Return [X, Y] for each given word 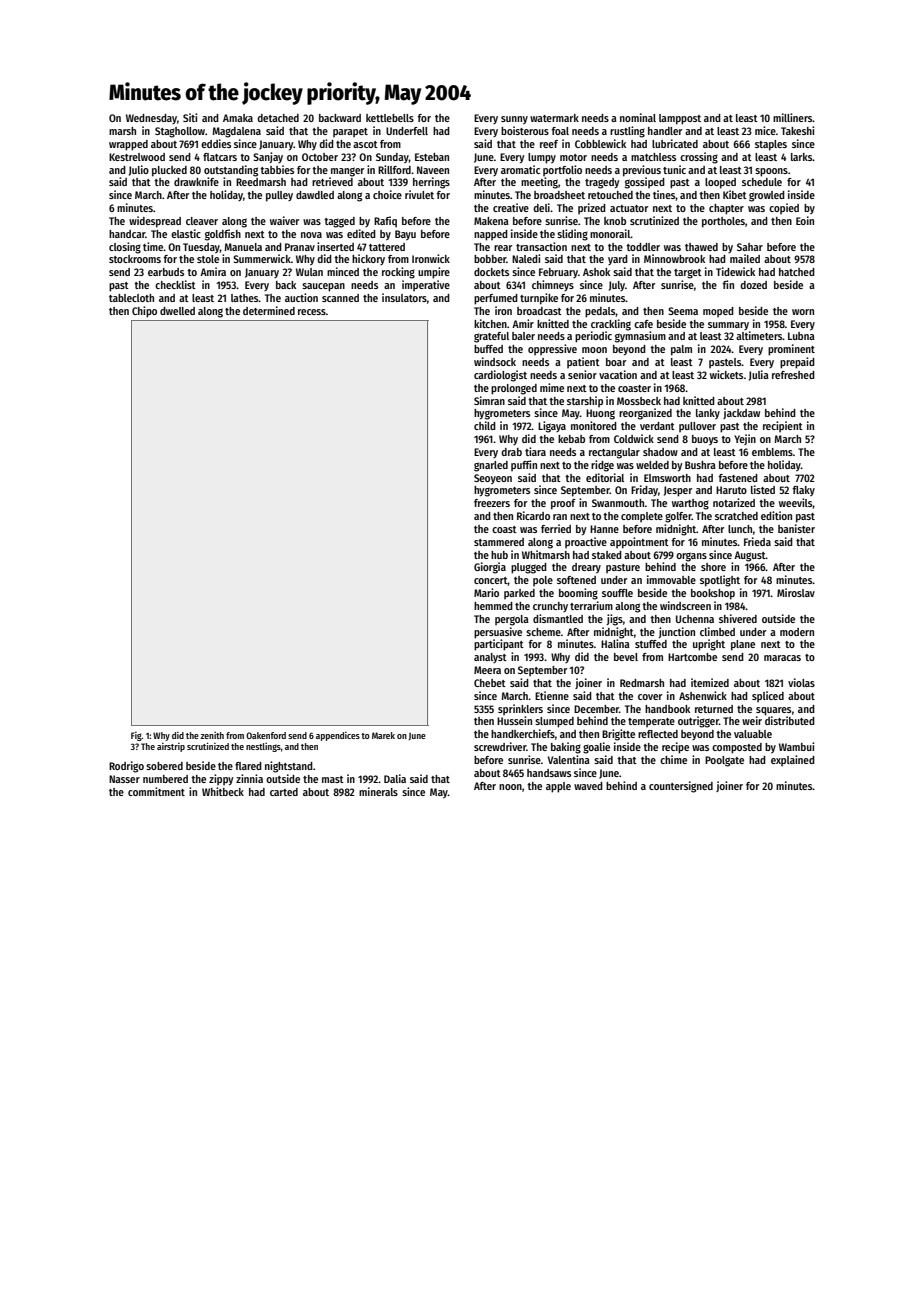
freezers [492, 503]
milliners [793, 117]
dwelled [177, 311]
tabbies [277, 169]
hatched [797, 272]
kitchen [490, 323]
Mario [486, 592]
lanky [708, 414]
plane [743, 645]
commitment [156, 791]
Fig [136, 736]
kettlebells [390, 118]
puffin [524, 465]
